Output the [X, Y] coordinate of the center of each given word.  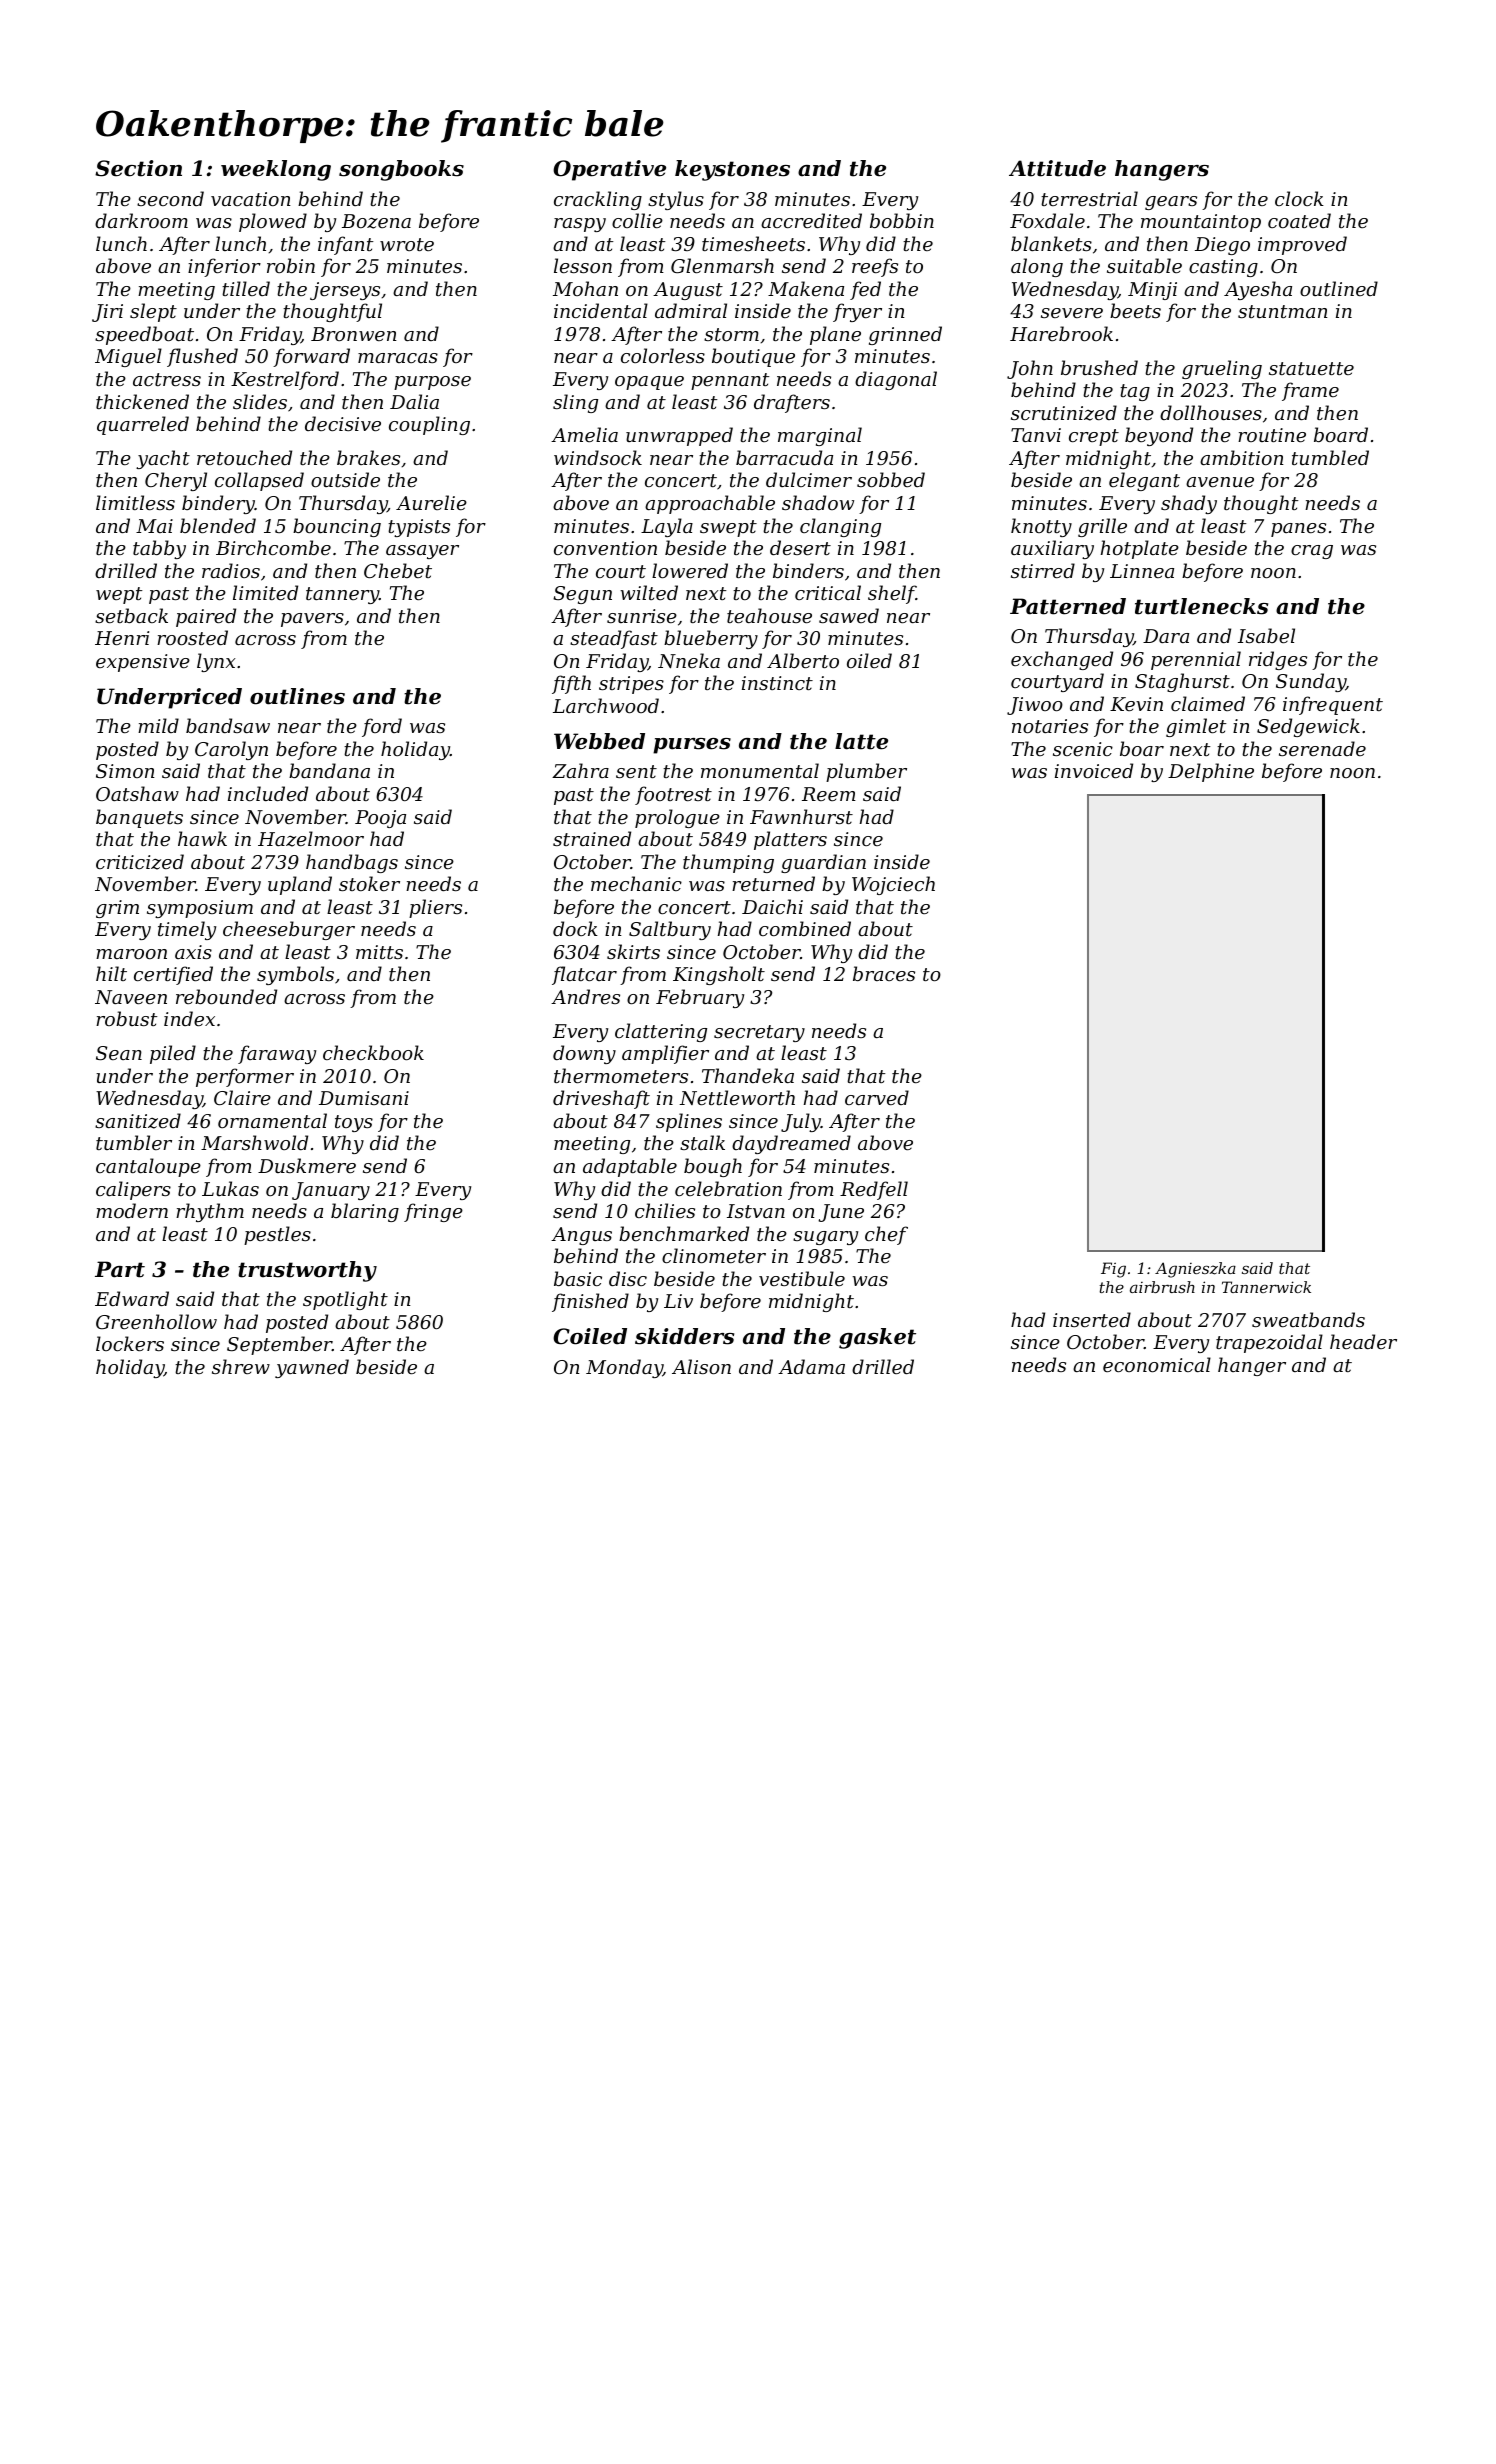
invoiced [1094, 770]
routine [1272, 435]
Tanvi [1036, 435]
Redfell [874, 1190]
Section [138, 168]
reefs [875, 267]
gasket [877, 1338]
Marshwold [254, 1142]
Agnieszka [1195, 1270]
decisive [343, 423]
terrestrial [1089, 198]
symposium [200, 909]
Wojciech [893, 885]
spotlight [345, 1300]
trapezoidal [1269, 1343]
